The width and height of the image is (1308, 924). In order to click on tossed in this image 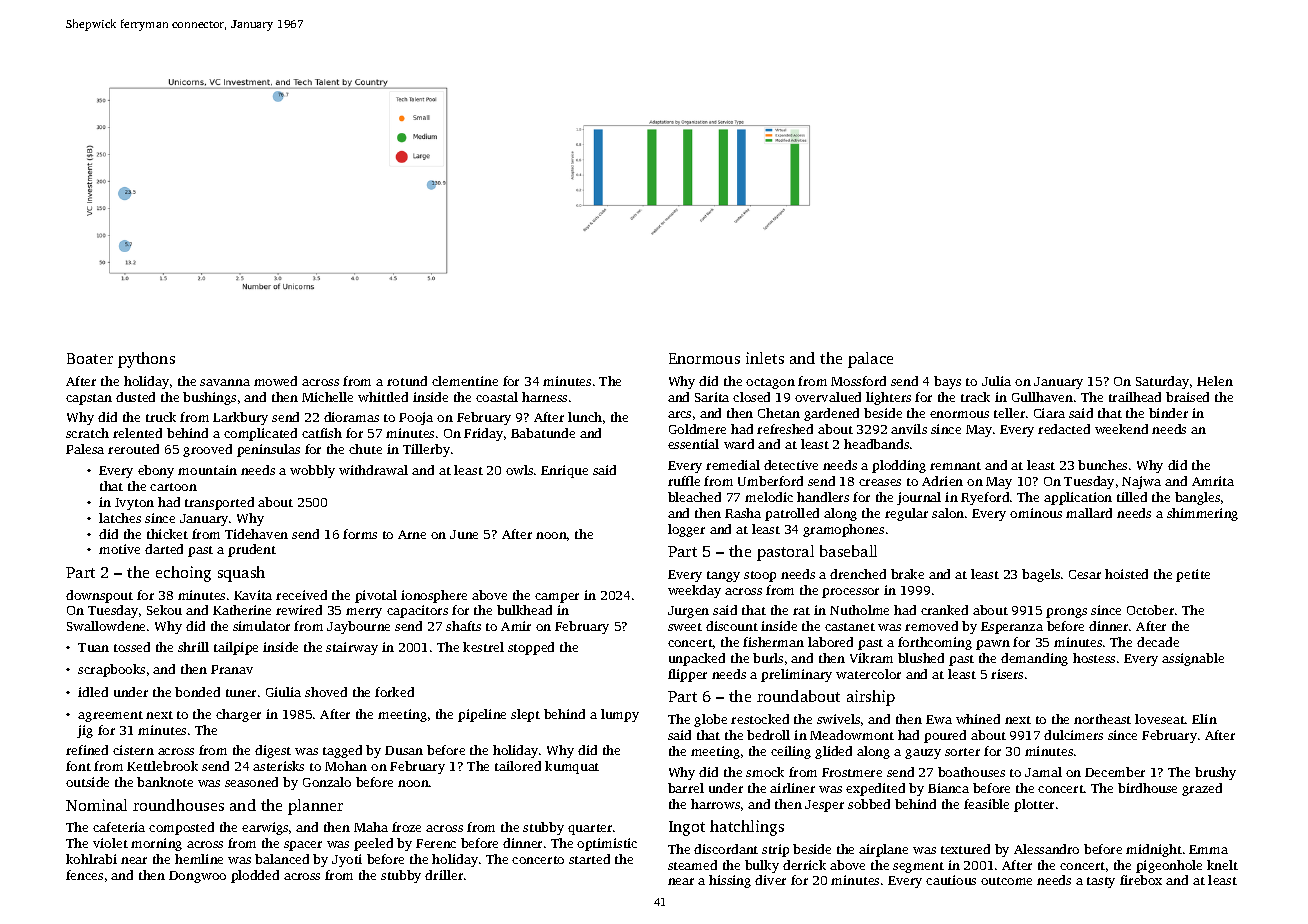, I will do `click(132, 647)`.
